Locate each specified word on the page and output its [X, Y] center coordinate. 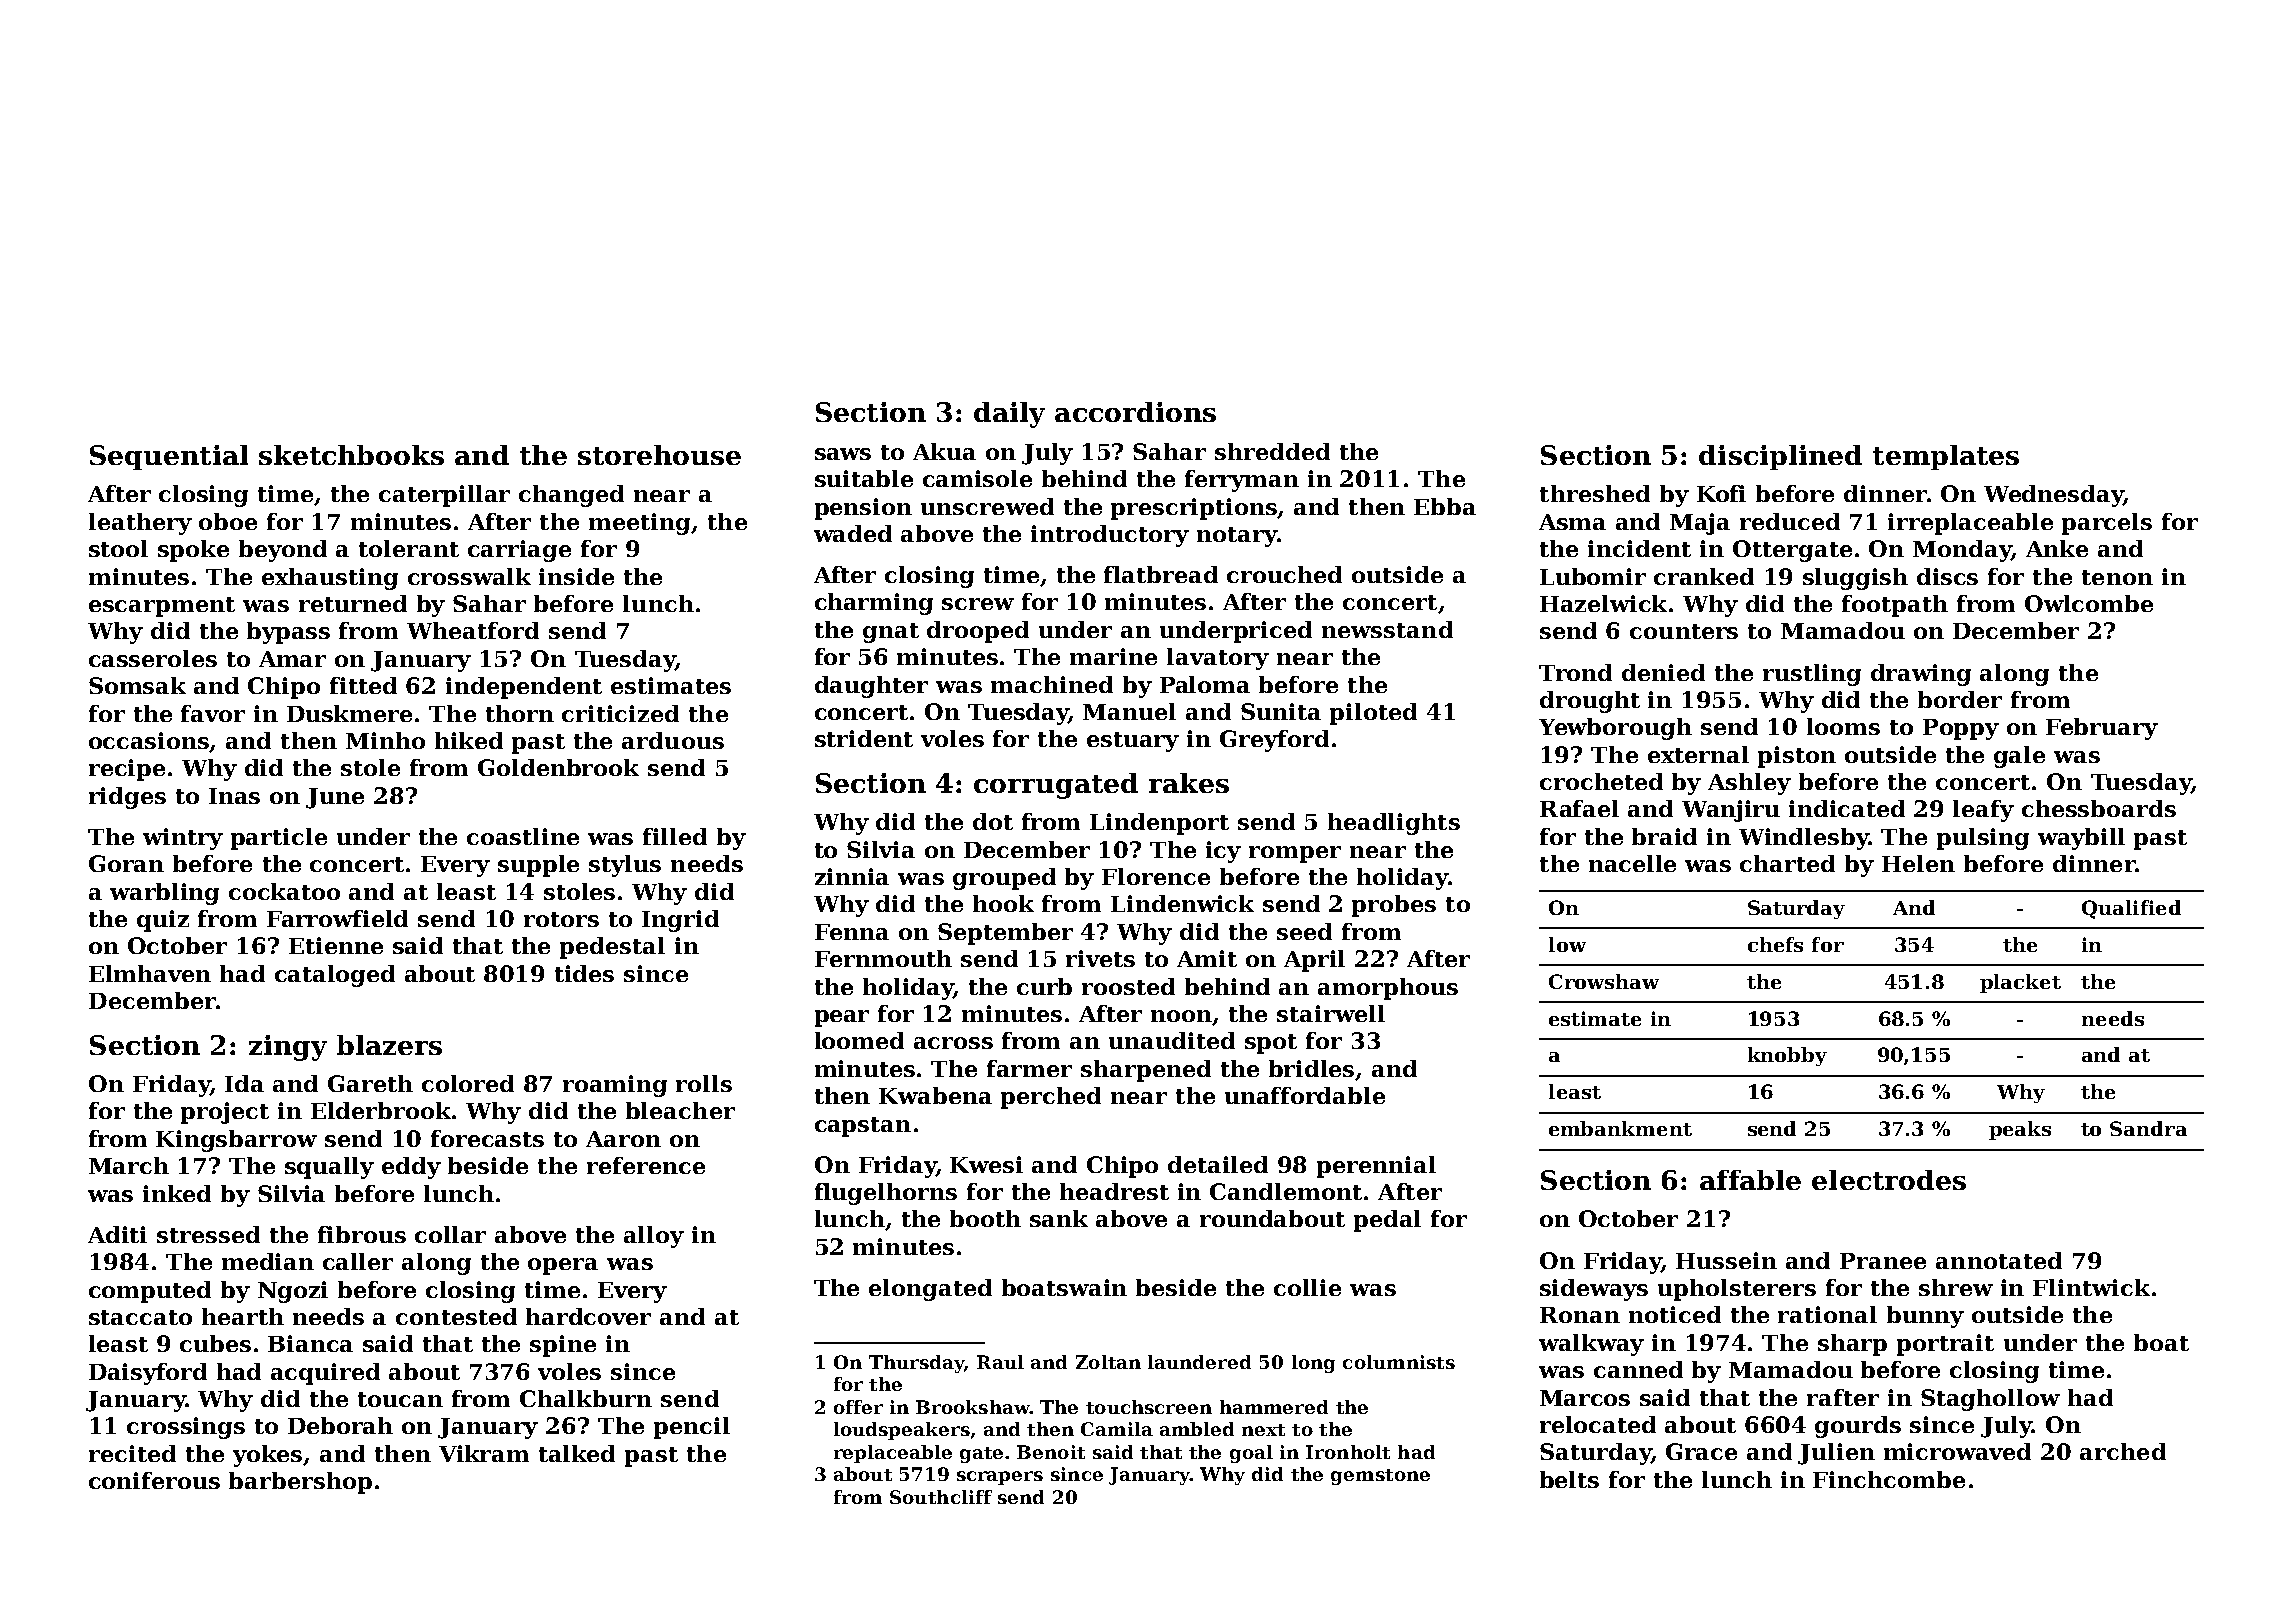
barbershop [300, 1483]
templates [1946, 457]
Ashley [1749, 784]
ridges [127, 798]
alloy [654, 1237]
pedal [1387, 1221]
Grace [1701, 1451]
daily [1009, 415]
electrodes [1889, 1180]
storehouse [659, 455]
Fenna [852, 932]
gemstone [1380, 1477]
